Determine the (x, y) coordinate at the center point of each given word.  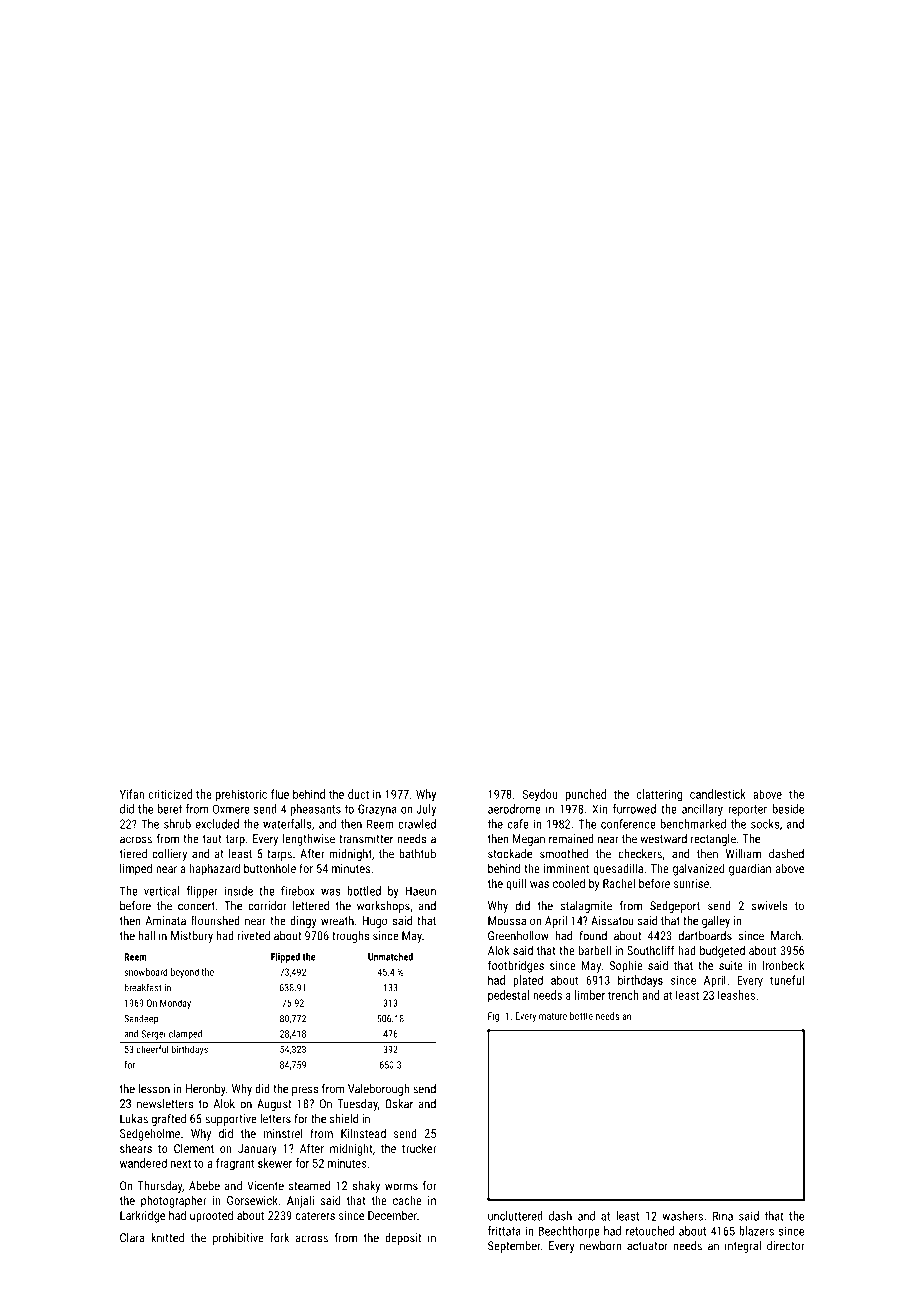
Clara (132, 1238)
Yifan (132, 794)
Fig (493, 1017)
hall (146, 936)
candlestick (718, 794)
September (514, 1247)
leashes (736, 995)
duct (358, 794)
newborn (600, 1246)
